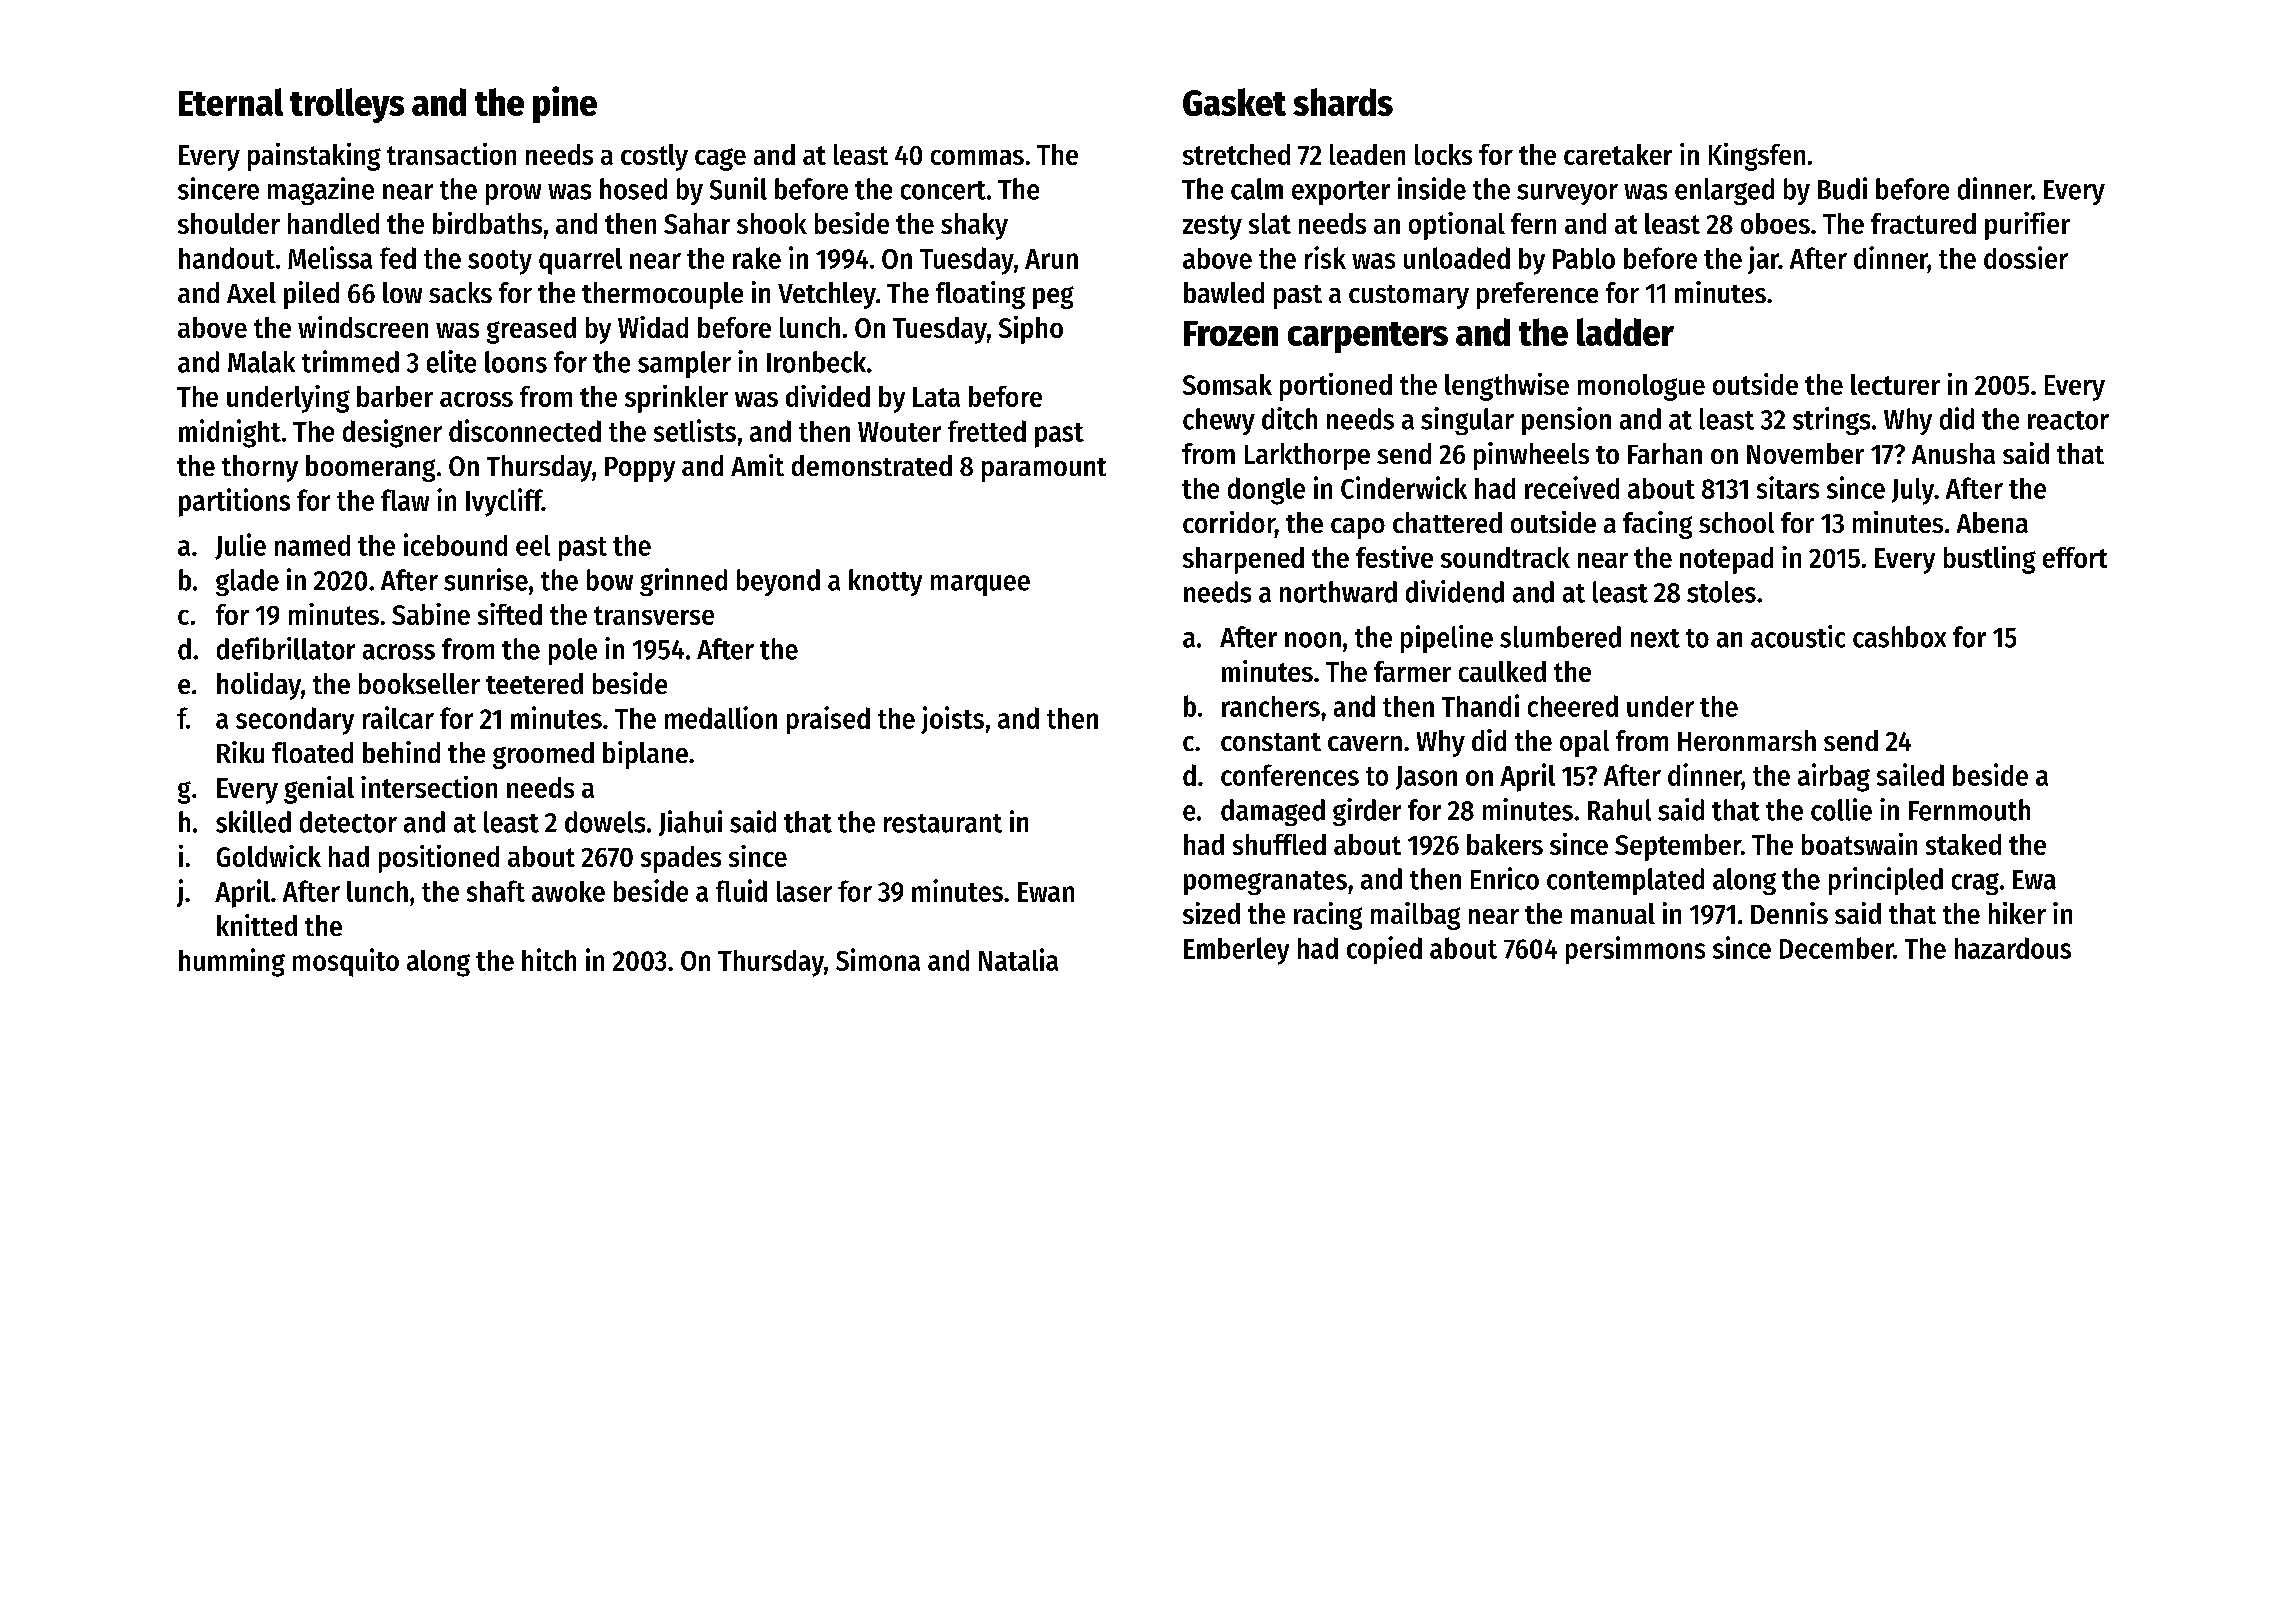 The height and width of the image is (1620, 2292). I want to click on Gasket, so click(1234, 102).
